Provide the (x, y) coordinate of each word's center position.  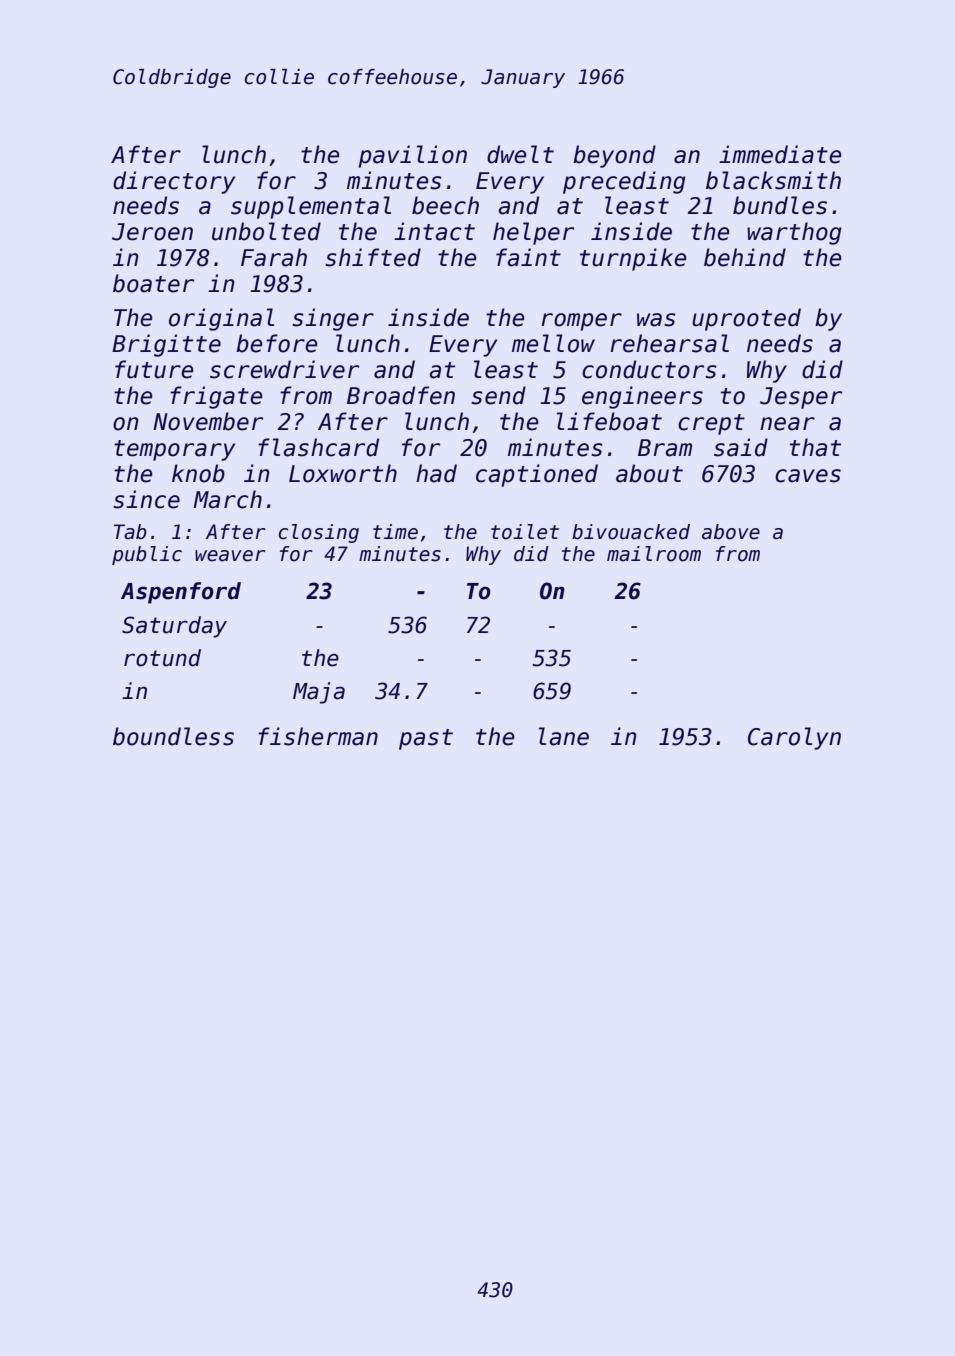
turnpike (633, 259)
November (208, 421)
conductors (649, 369)
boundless (173, 736)
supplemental (311, 207)
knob (198, 473)
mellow (553, 343)
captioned (537, 475)
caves (808, 476)
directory (174, 182)
